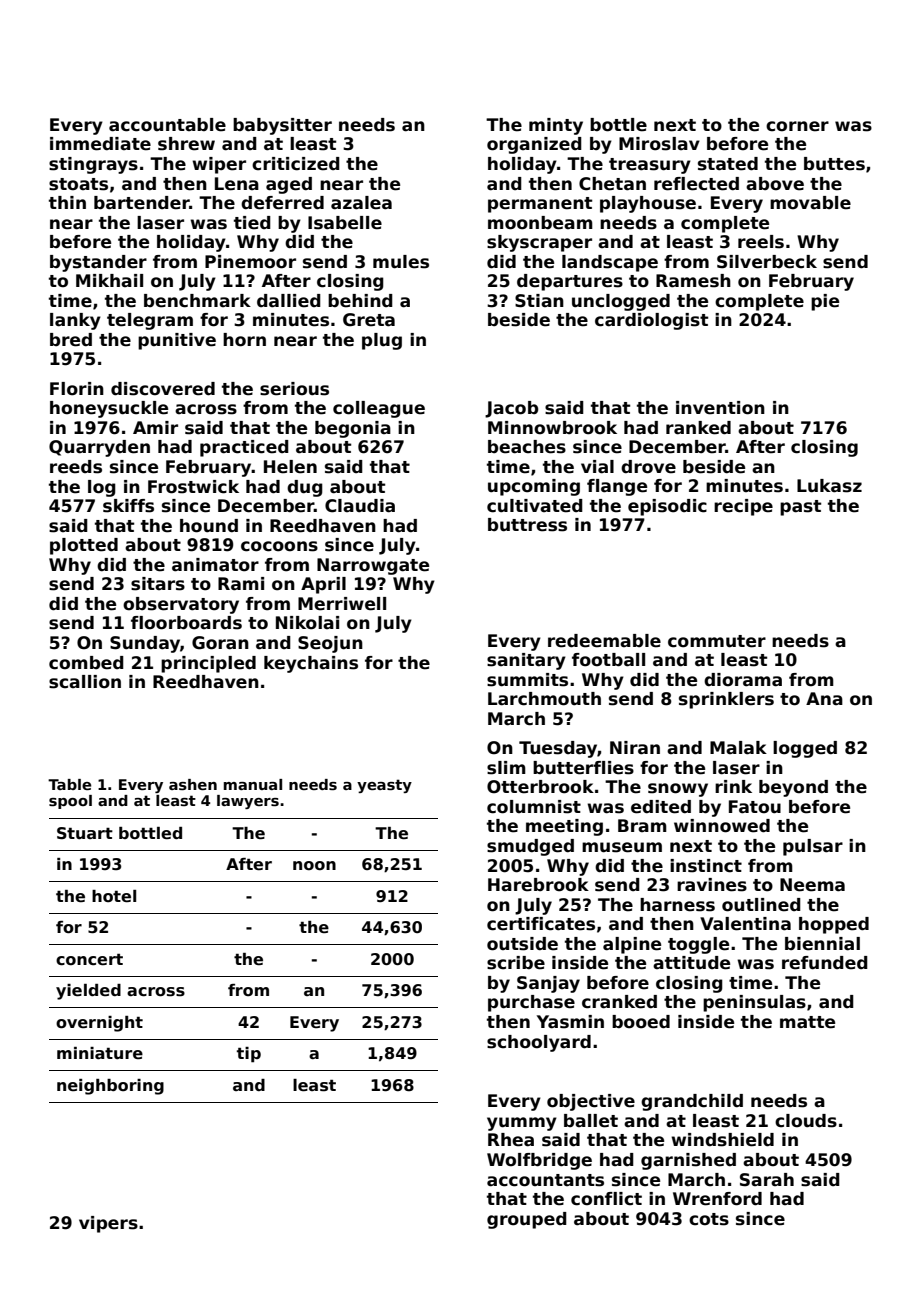 The width and height of the page is (924, 1314). Describe the element at coordinates (556, 126) in the page. I see `minty` at that location.
